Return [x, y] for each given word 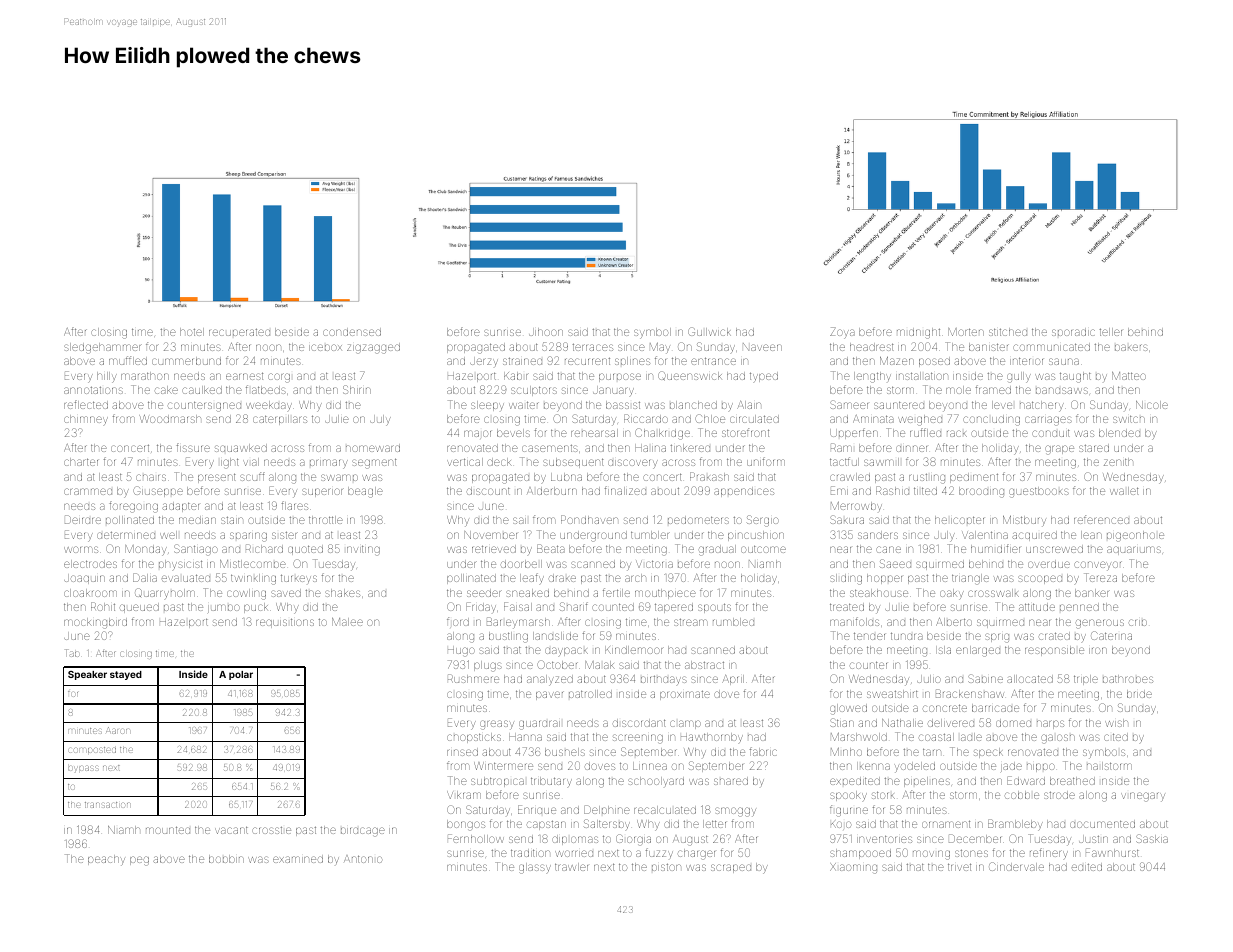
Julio [929, 679]
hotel [192, 332]
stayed [126, 675]
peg [139, 861]
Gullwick [709, 331]
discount [488, 491]
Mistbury [1024, 521]
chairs [151, 477]
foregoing [133, 507]
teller [1110, 332]
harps [1050, 724]
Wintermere [503, 766]
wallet [1124, 491]
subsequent [573, 463]
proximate [685, 695]
